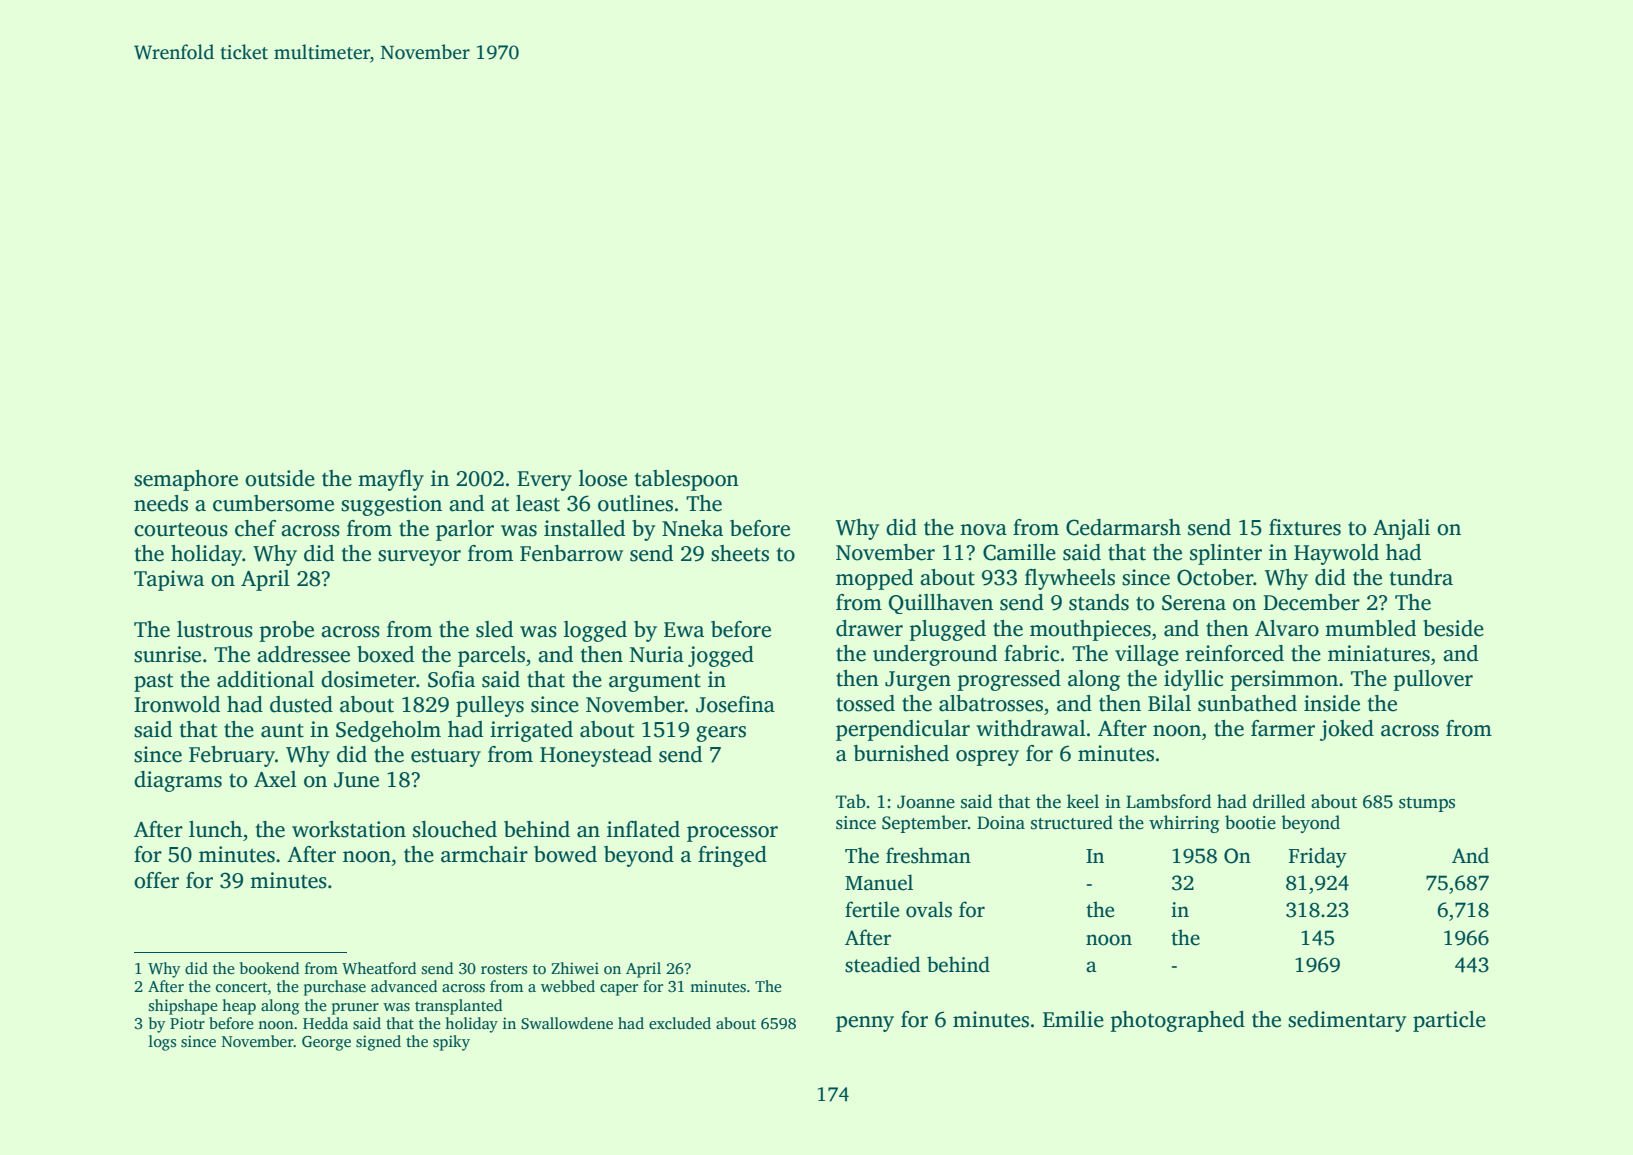 The height and width of the document is (1155, 1633). What do you see at coordinates (391, 505) in the document?
I see `suggestion` at bounding box center [391, 505].
